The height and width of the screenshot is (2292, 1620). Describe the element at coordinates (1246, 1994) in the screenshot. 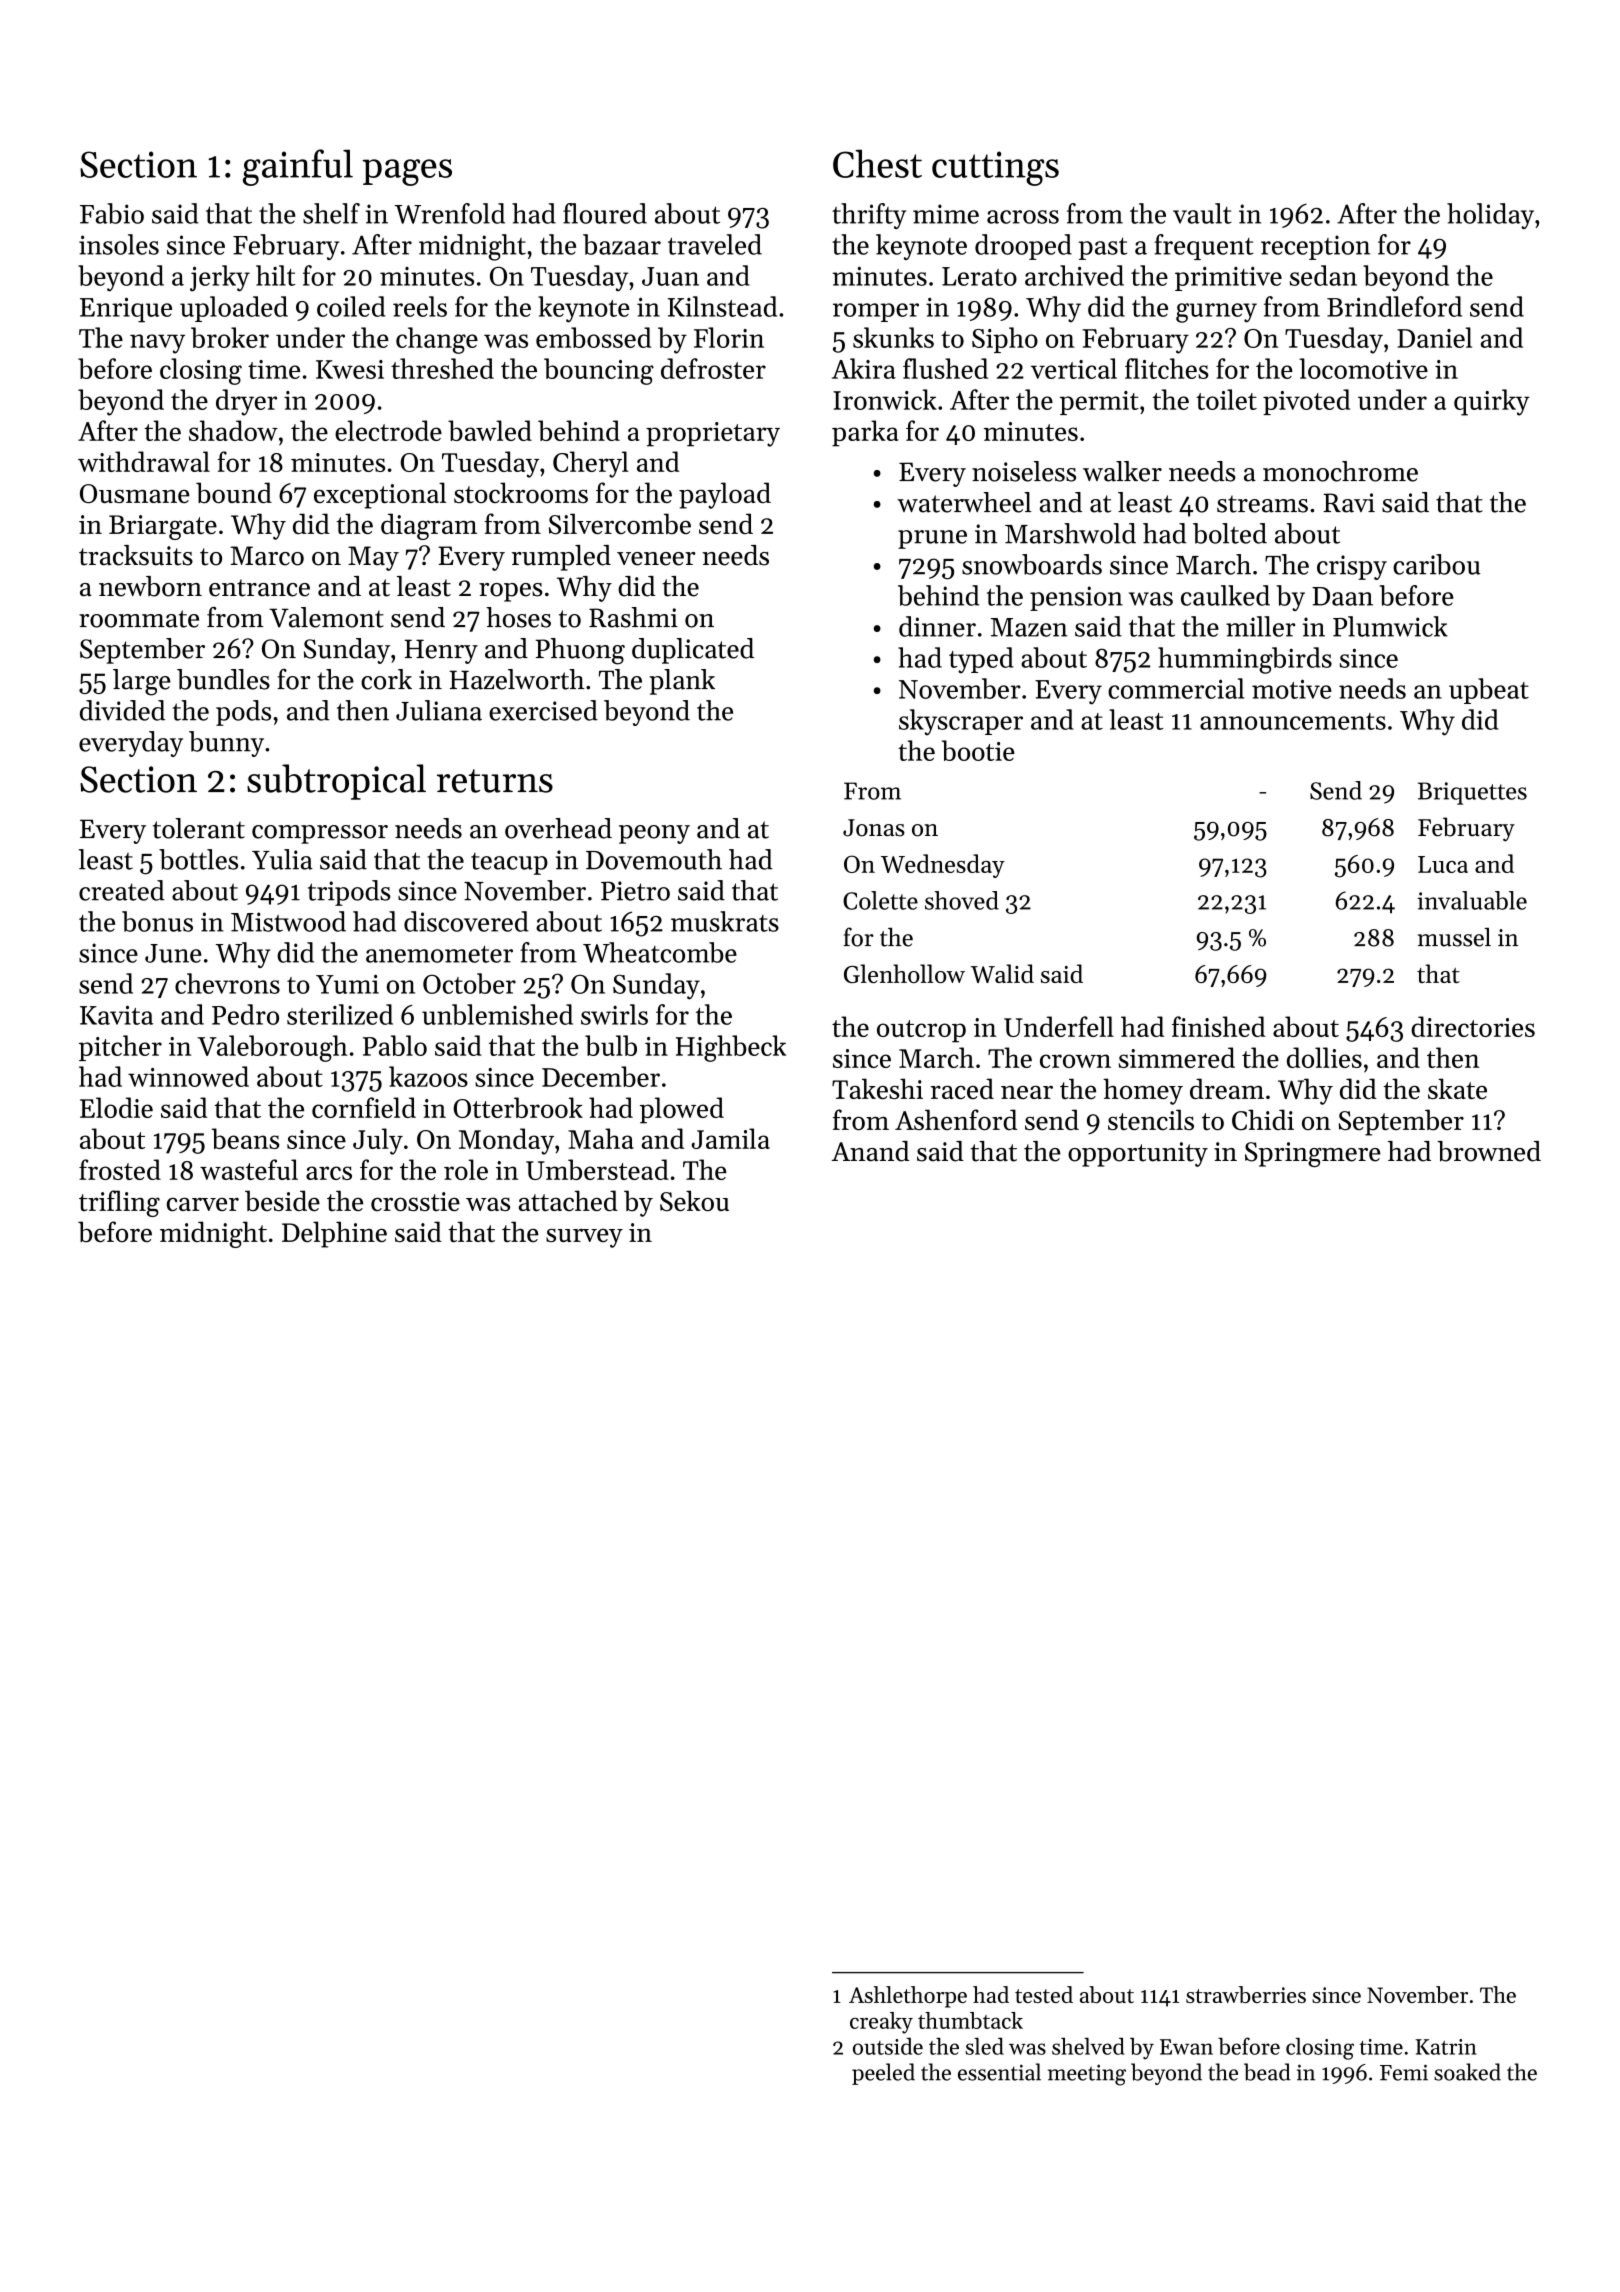

I see `strawberries` at that location.
